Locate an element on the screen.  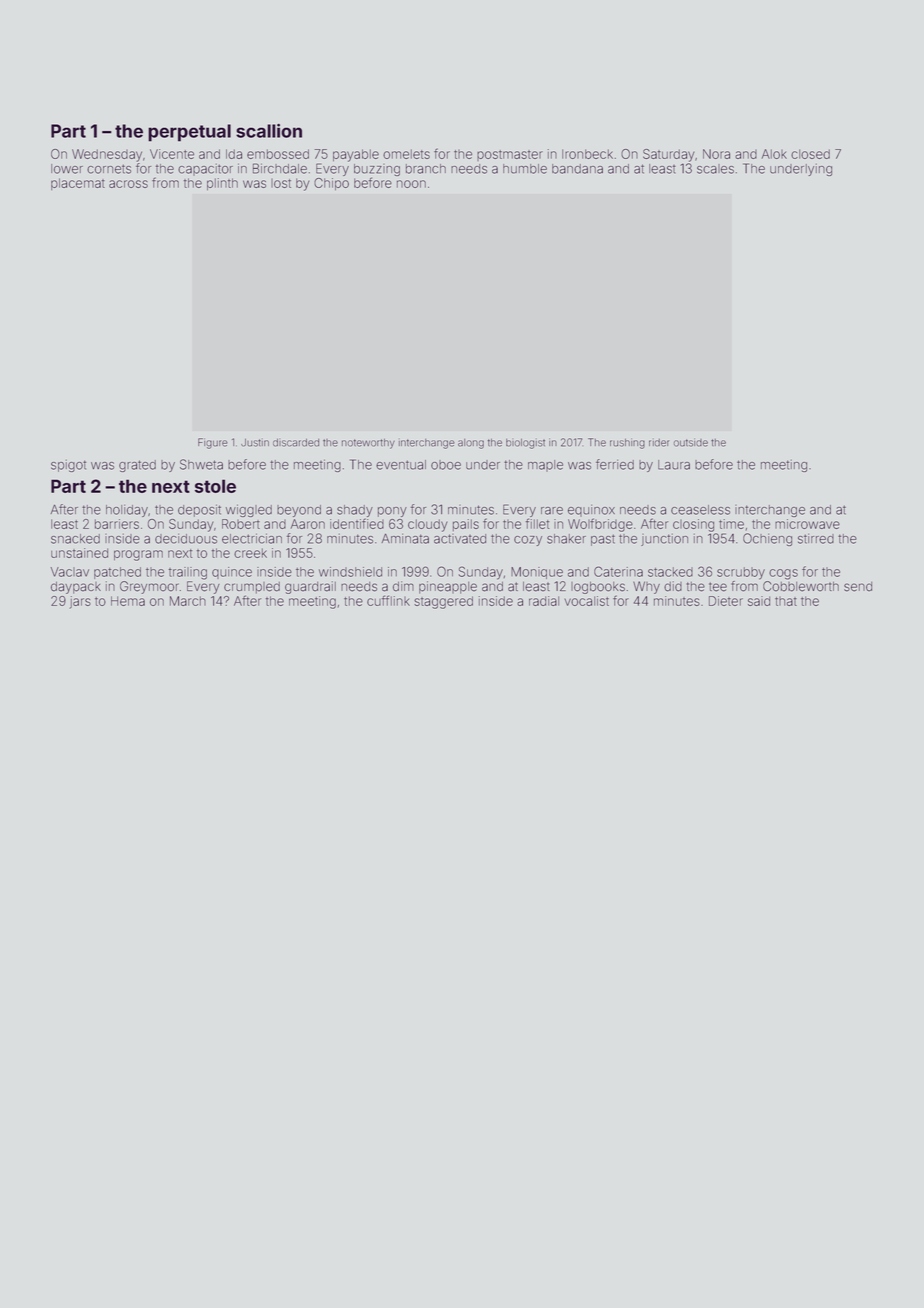
plinth is located at coordinates (222, 184).
